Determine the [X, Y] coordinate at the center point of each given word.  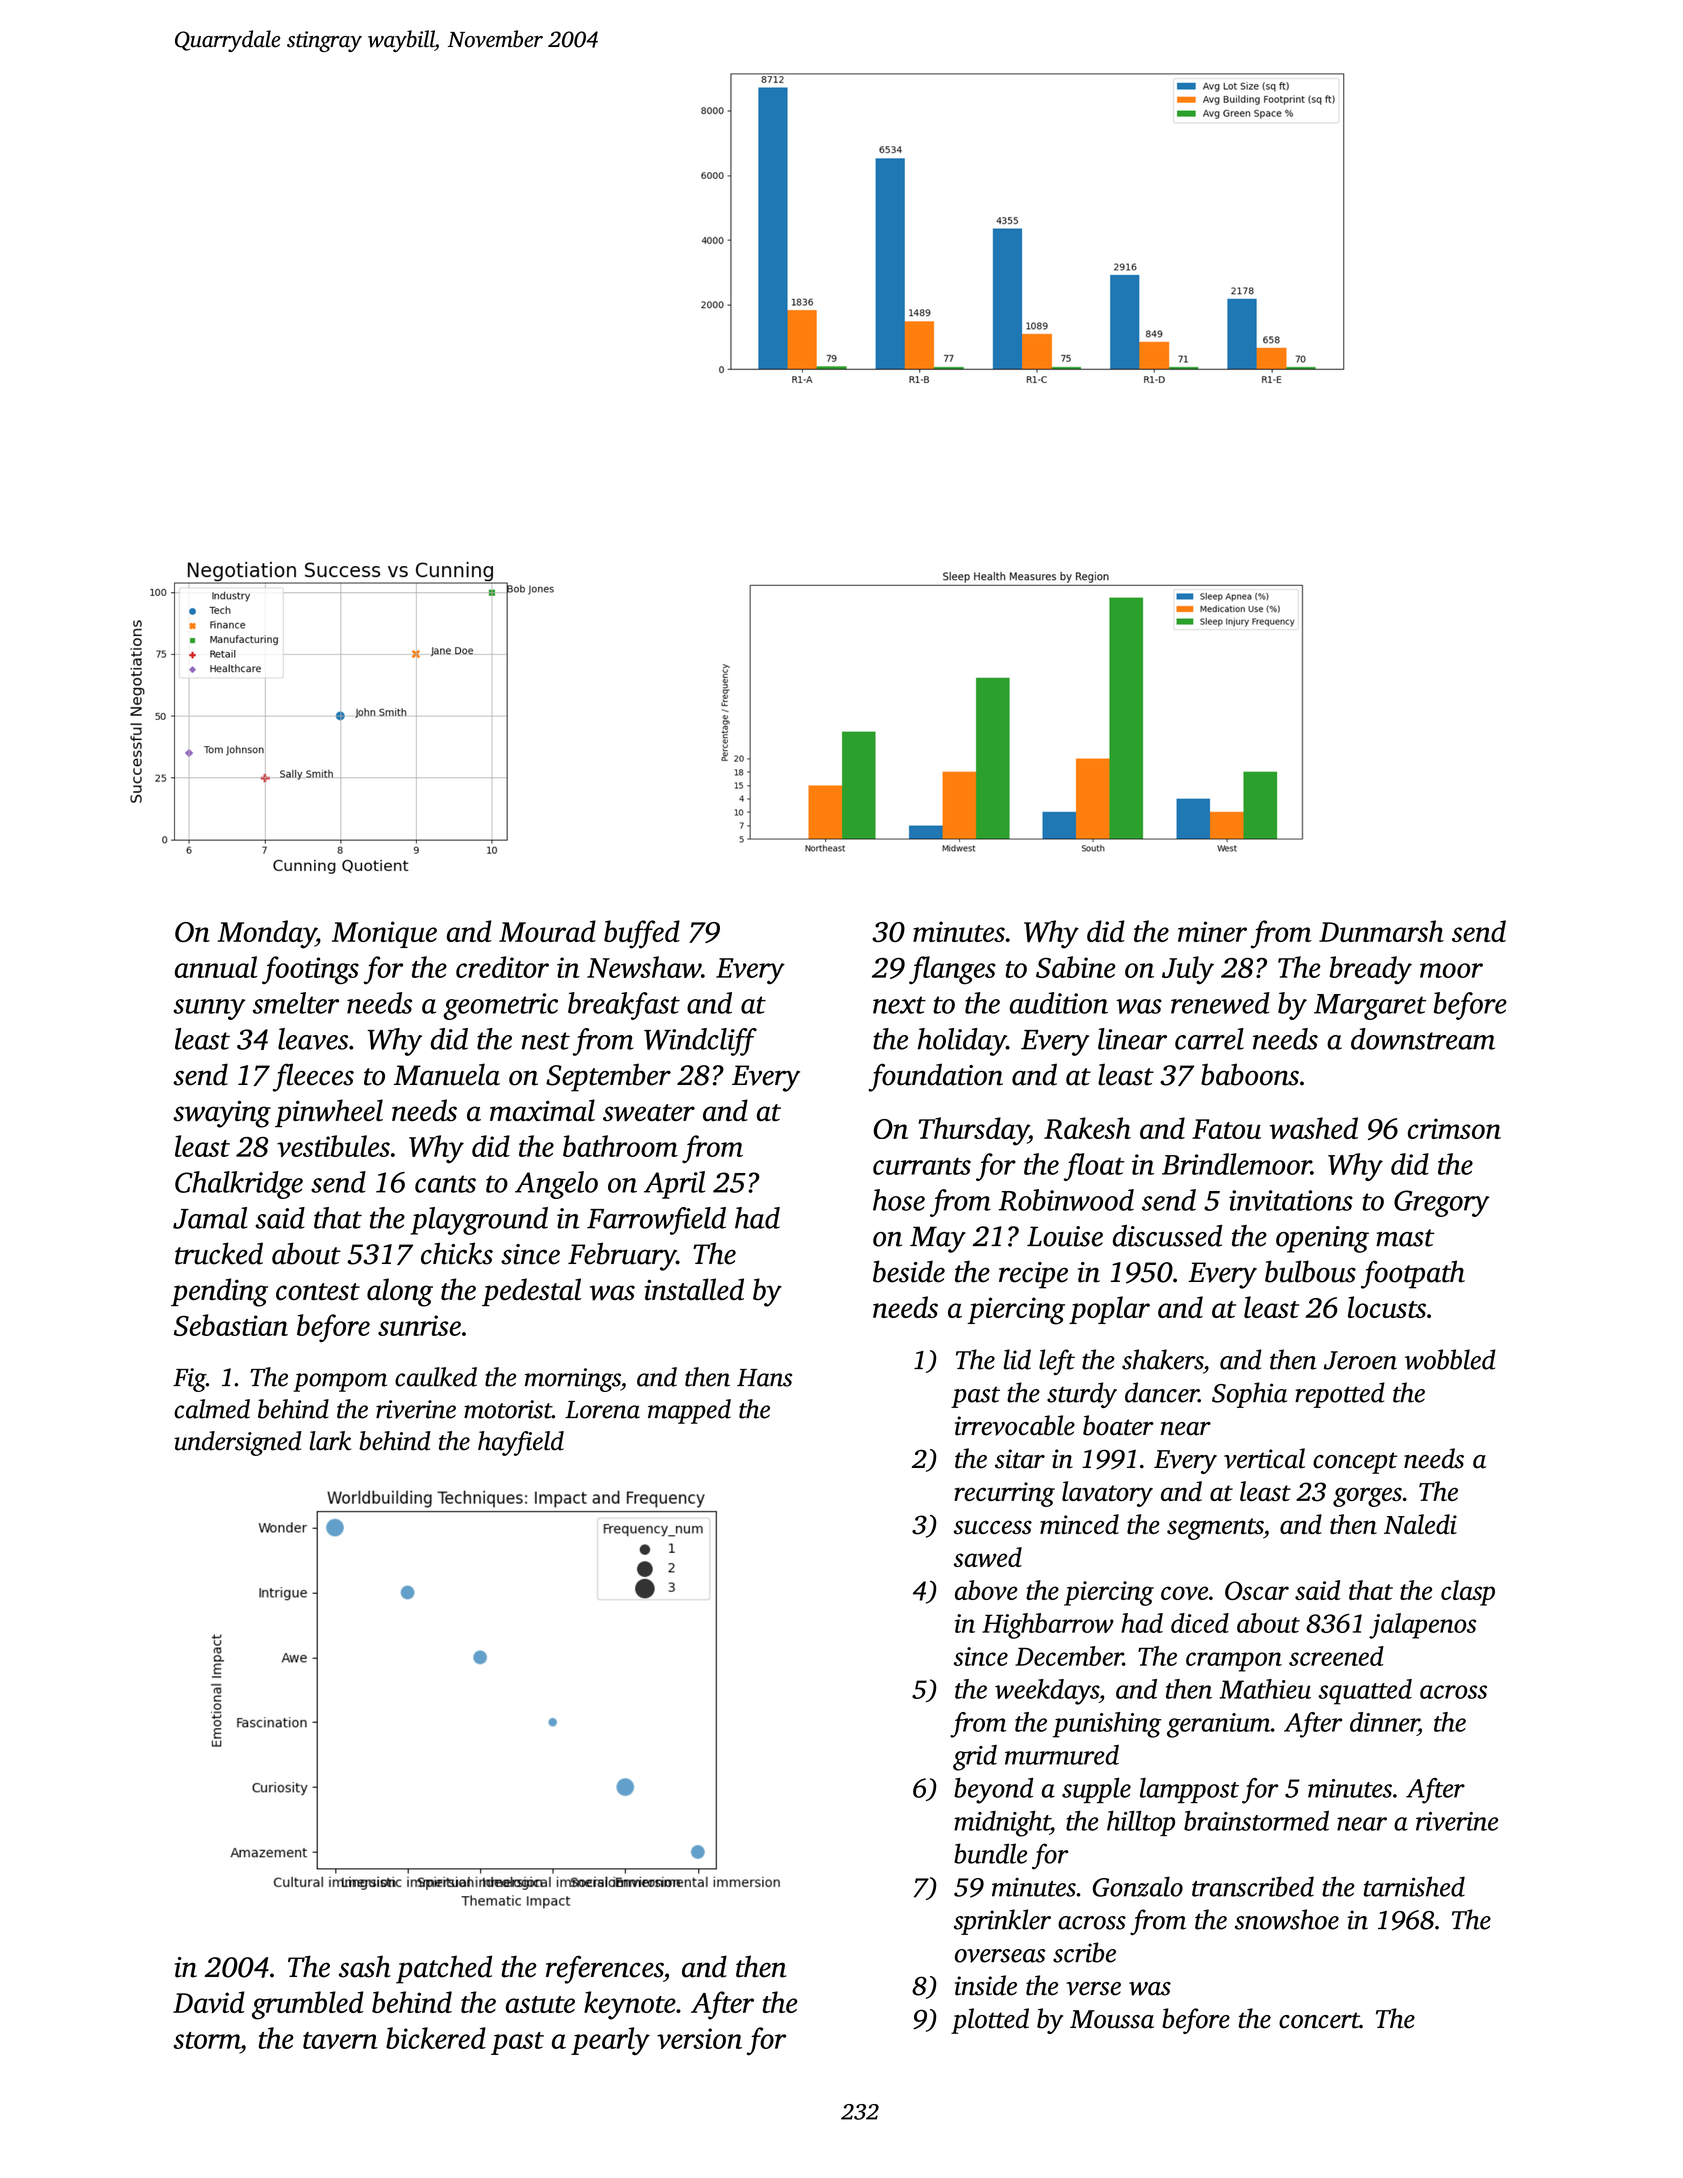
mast [1405, 1238]
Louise [1065, 1236]
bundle [990, 1853]
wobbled [1450, 1359]
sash [365, 1966]
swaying [222, 1114]
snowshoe [1287, 1919]
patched [444, 1969]
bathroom [620, 1146]
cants [445, 1184]
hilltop [1141, 1823]
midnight [1002, 1824]
